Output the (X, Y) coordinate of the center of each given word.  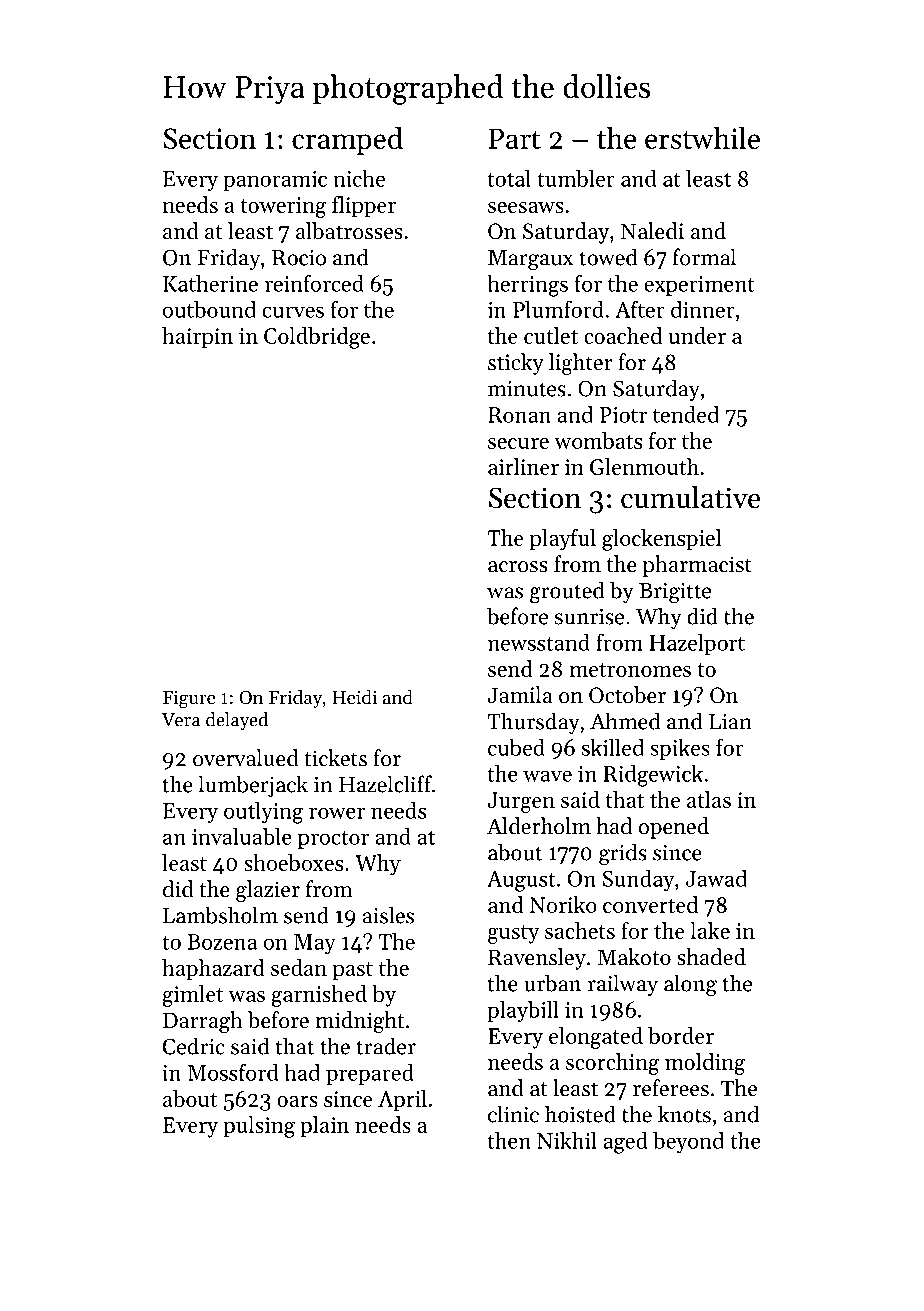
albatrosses (349, 231)
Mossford (233, 1072)
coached (623, 335)
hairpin (197, 338)
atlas (709, 799)
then (509, 1140)
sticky (516, 364)
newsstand (539, 642)
